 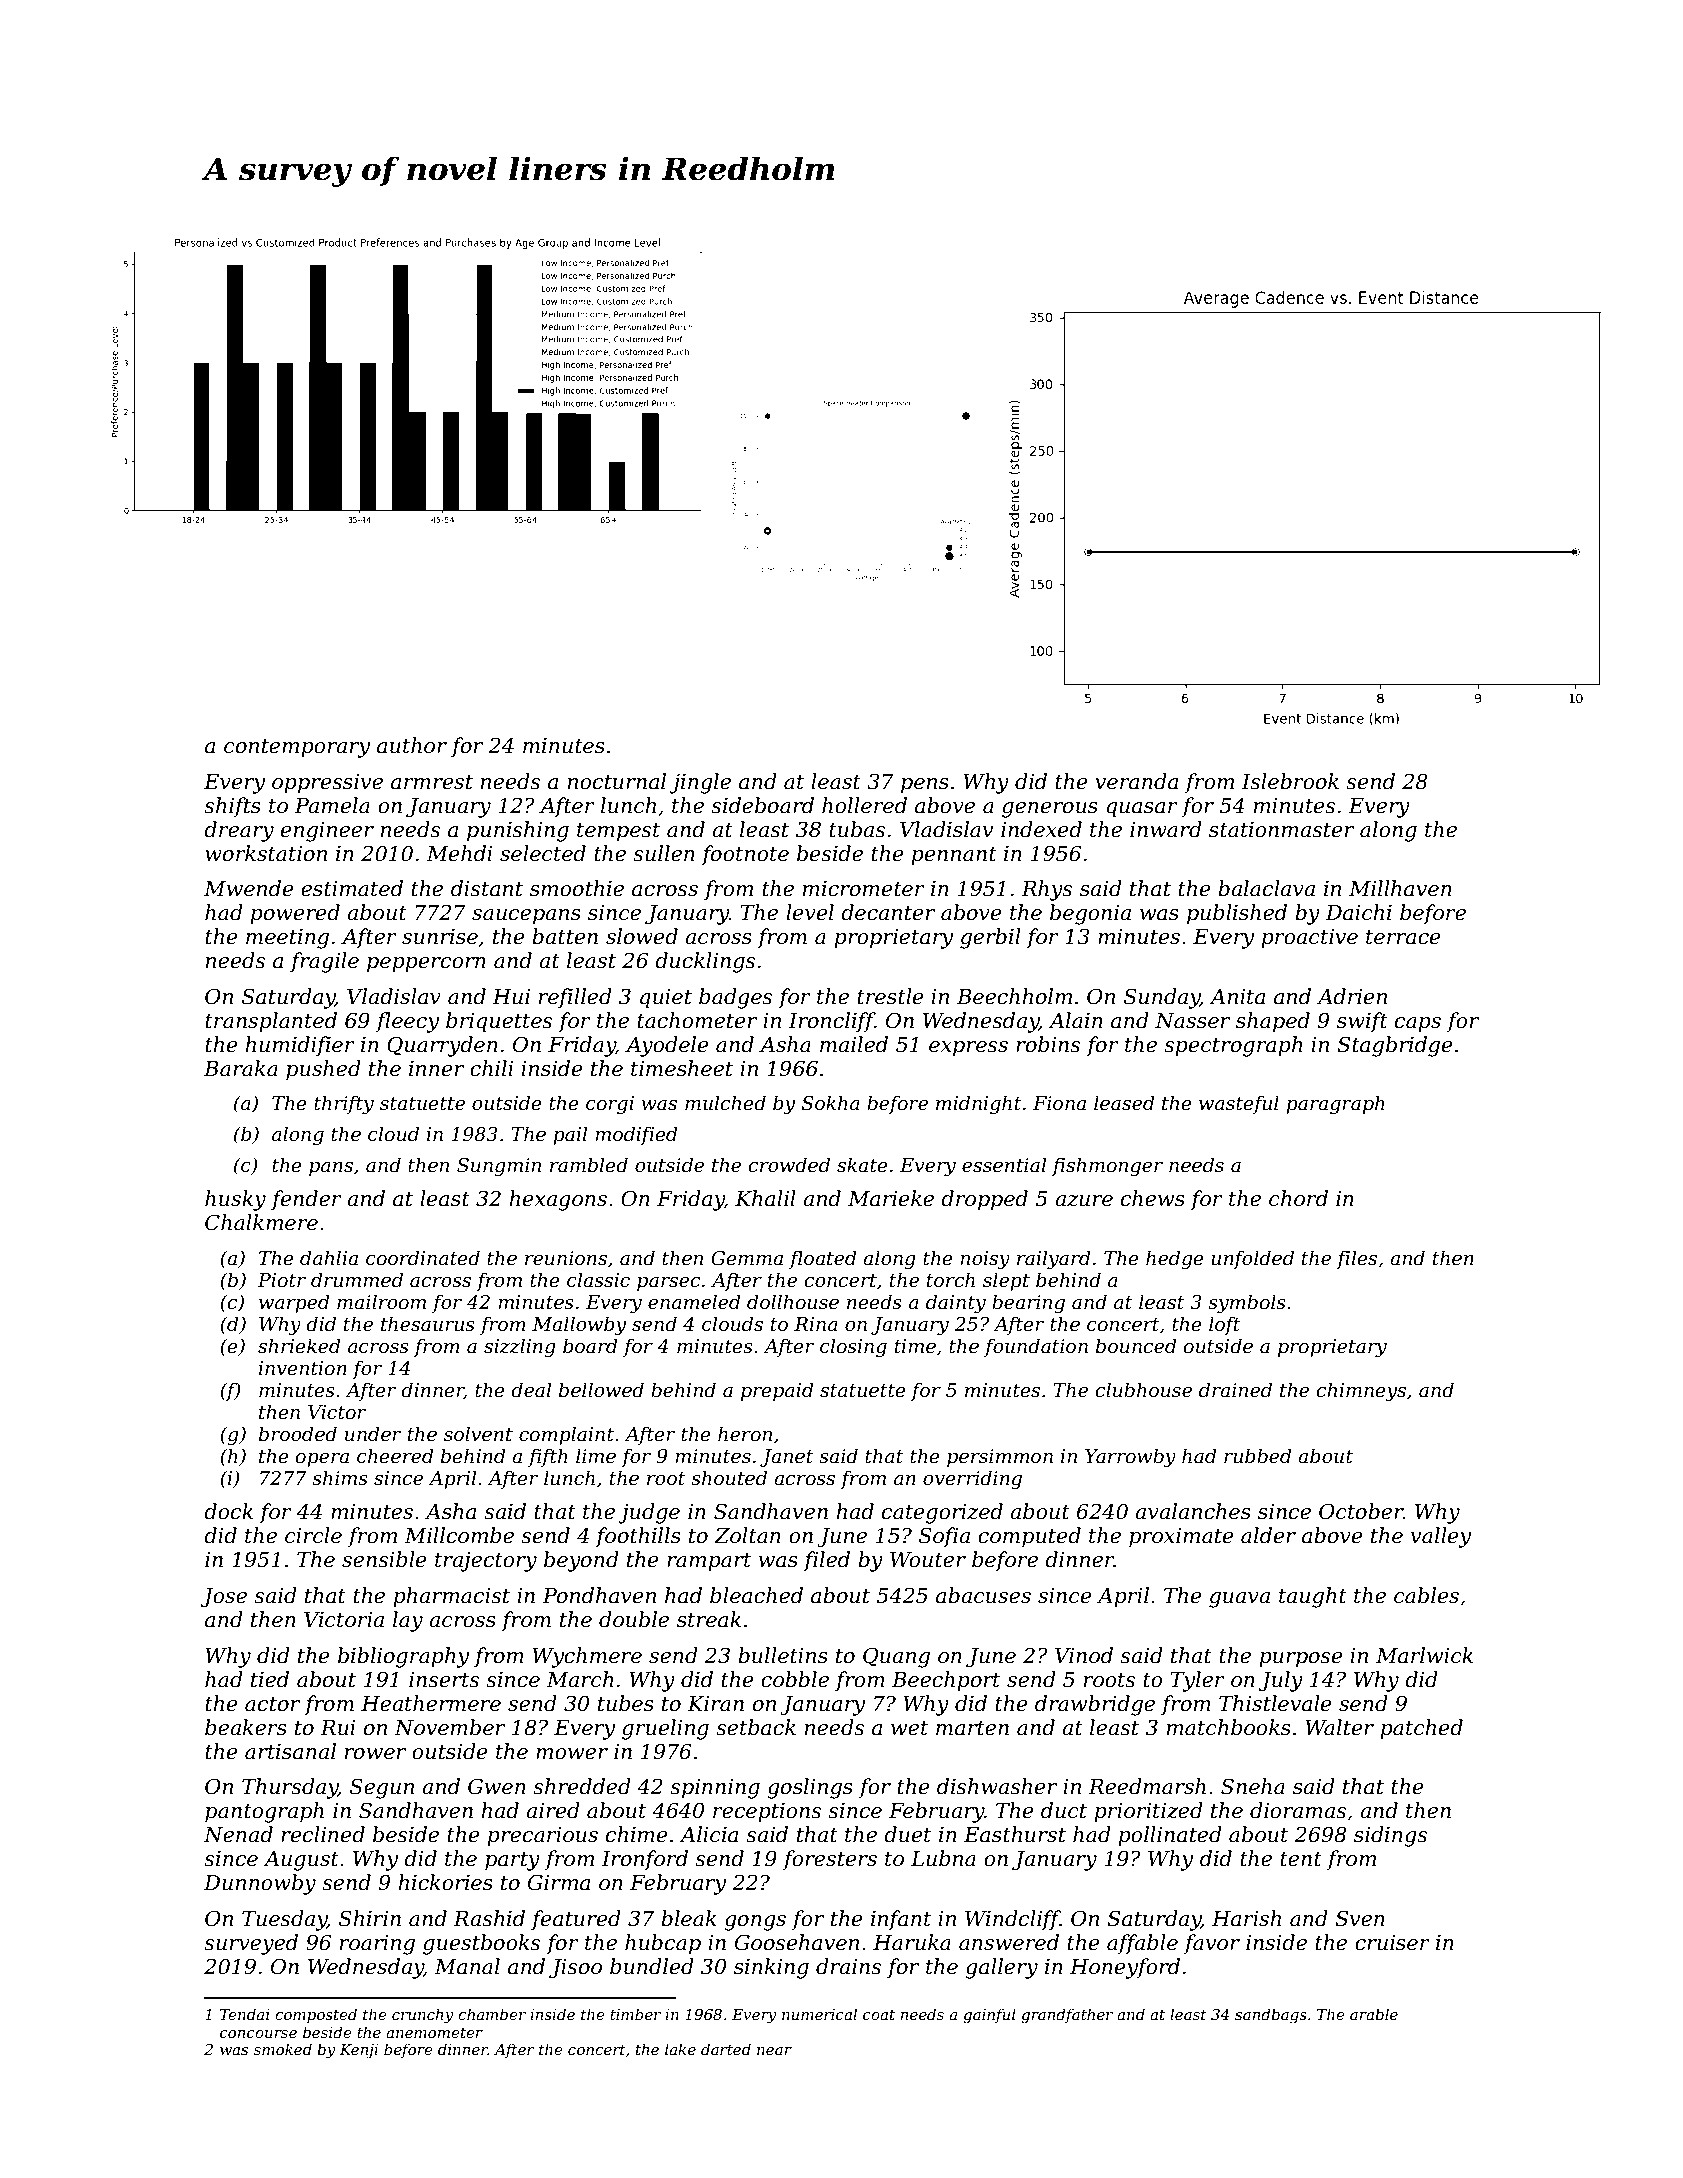 I want to click on Haruka, so click(x=912, y=1942).
